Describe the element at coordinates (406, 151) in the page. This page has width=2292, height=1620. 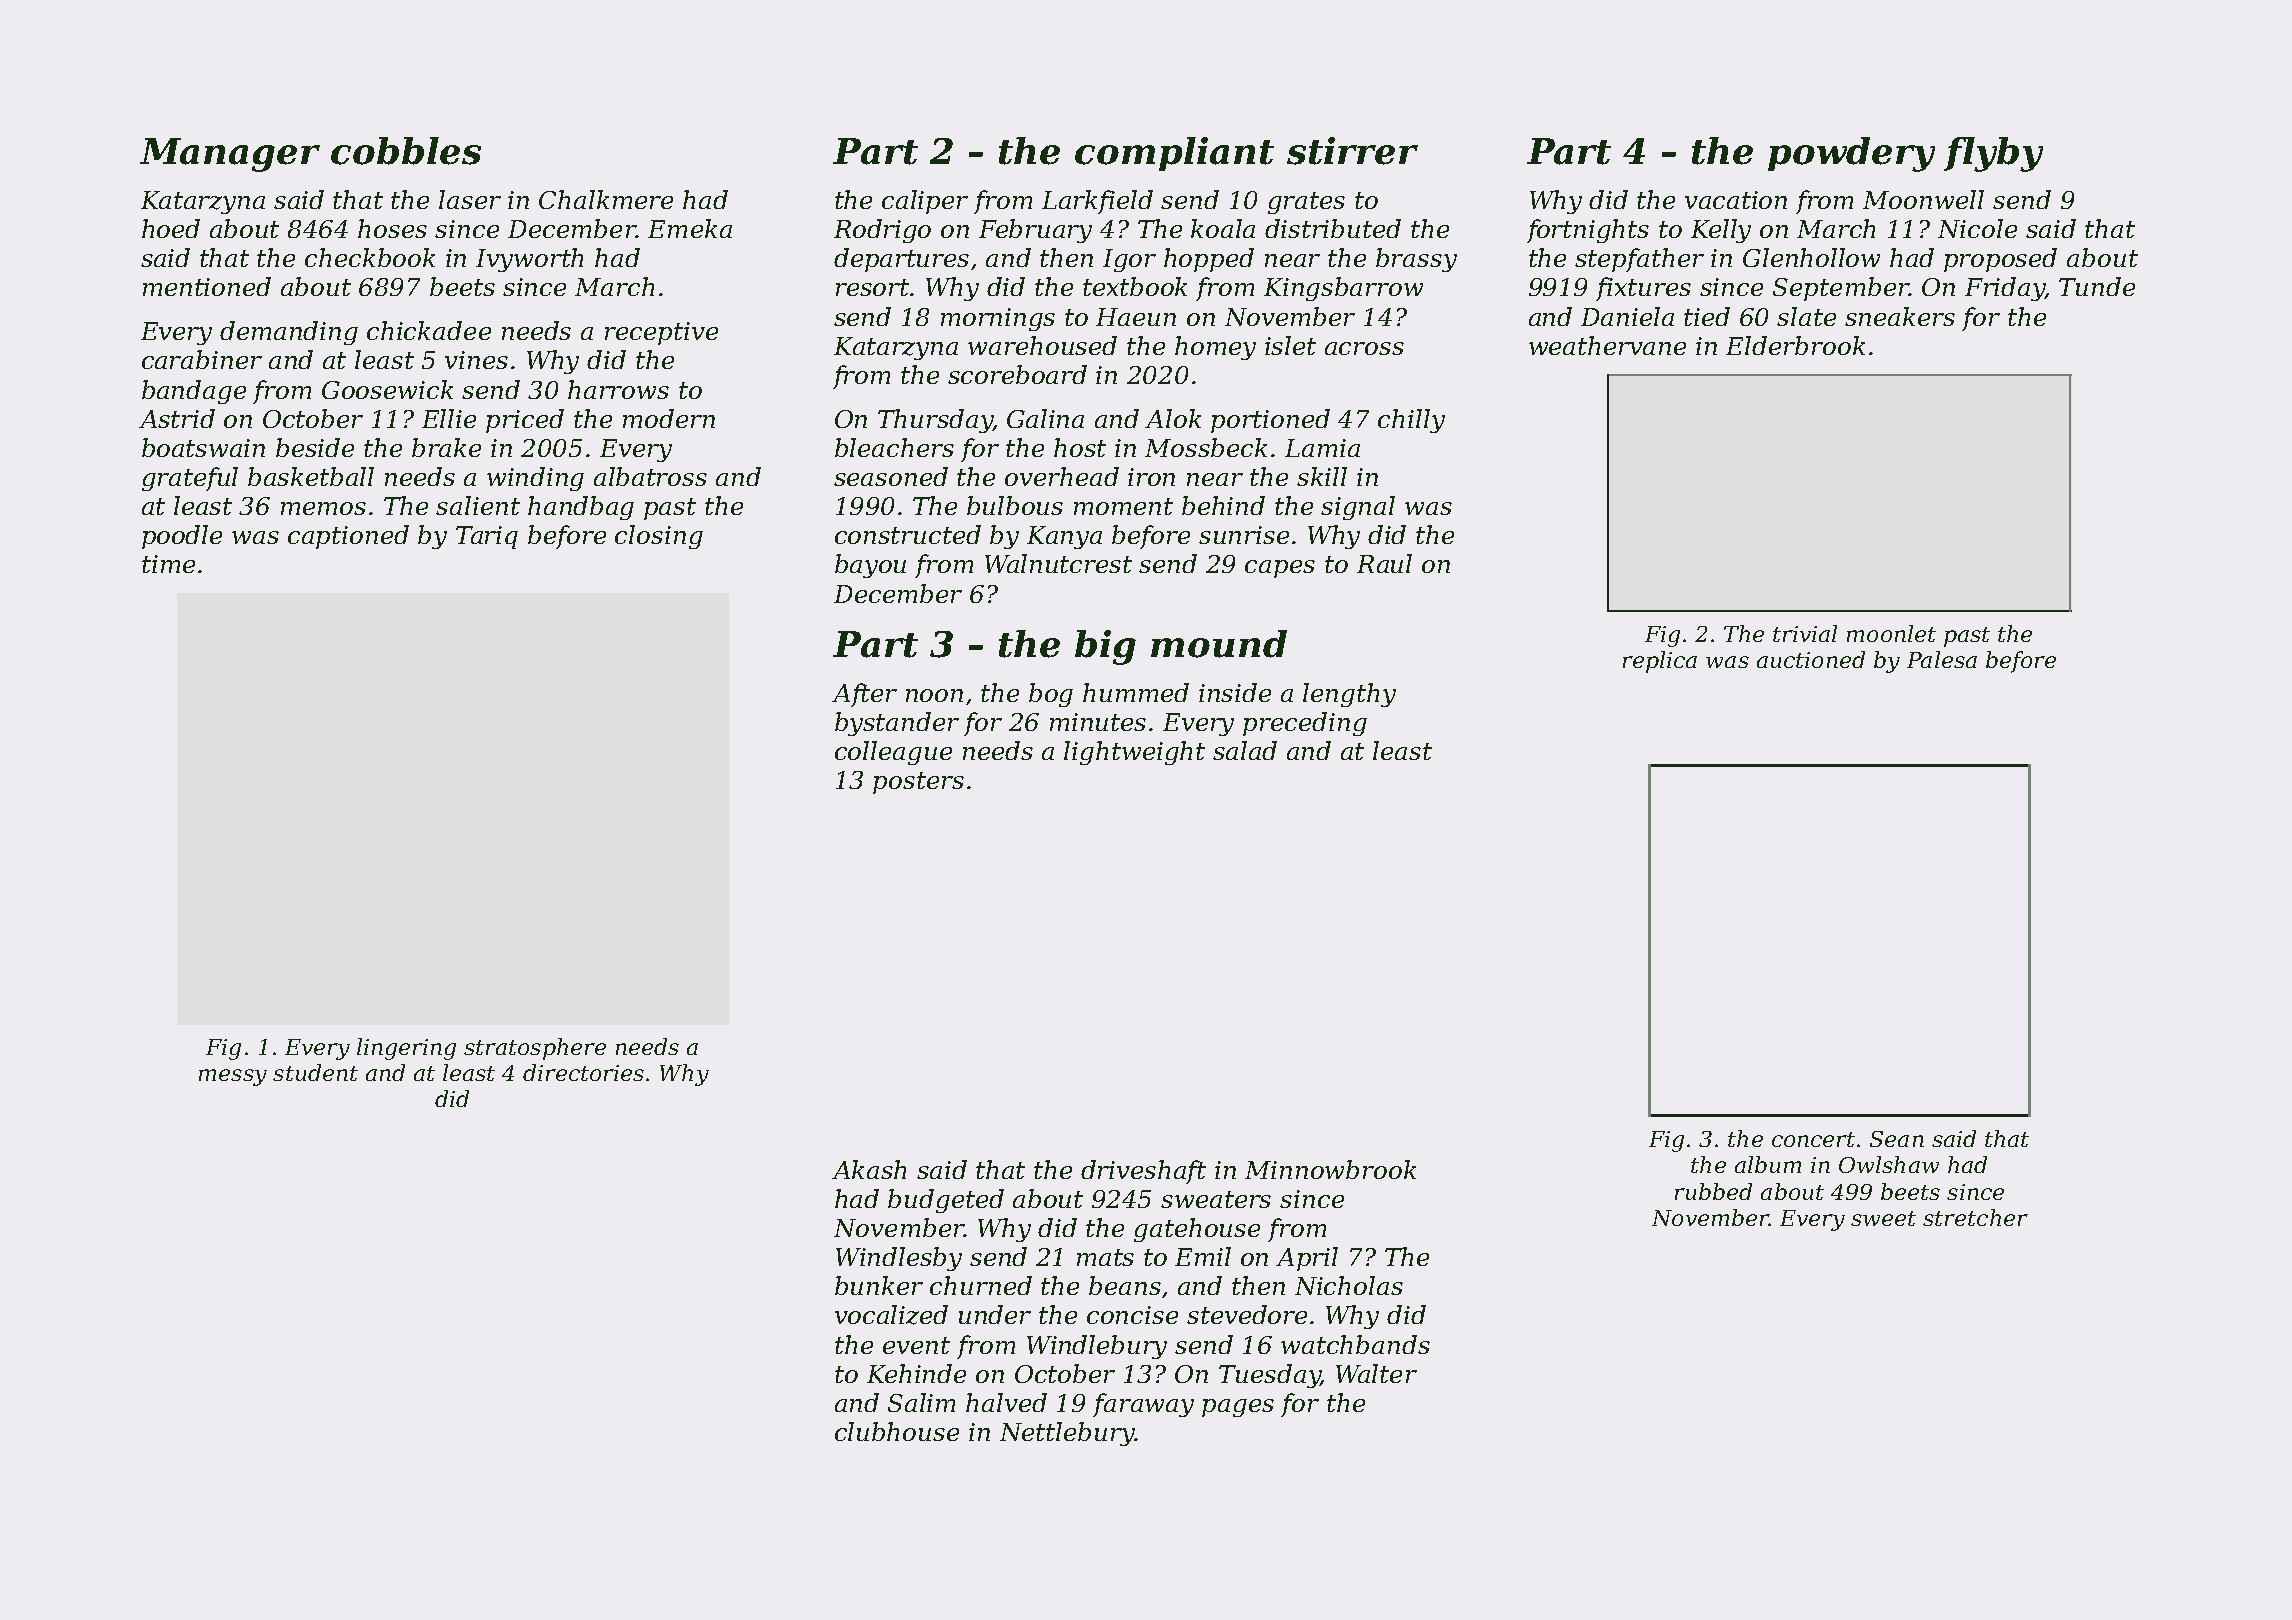
I see `cobbles` at that location.
